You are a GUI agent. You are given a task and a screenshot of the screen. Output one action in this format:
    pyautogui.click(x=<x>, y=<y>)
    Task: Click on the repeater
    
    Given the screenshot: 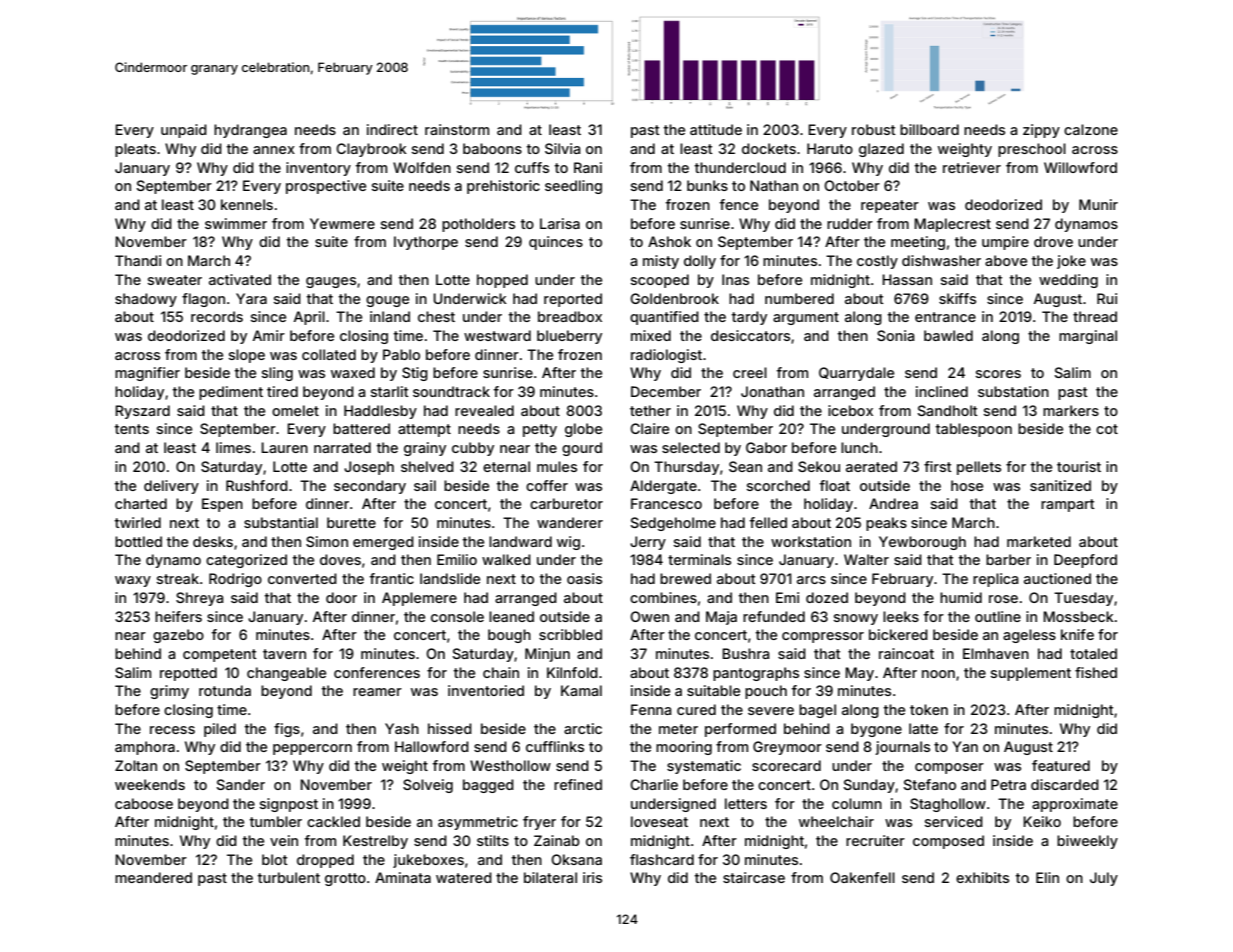 What is the action you would take?
    pyautogui.click(x=890, y=206)
